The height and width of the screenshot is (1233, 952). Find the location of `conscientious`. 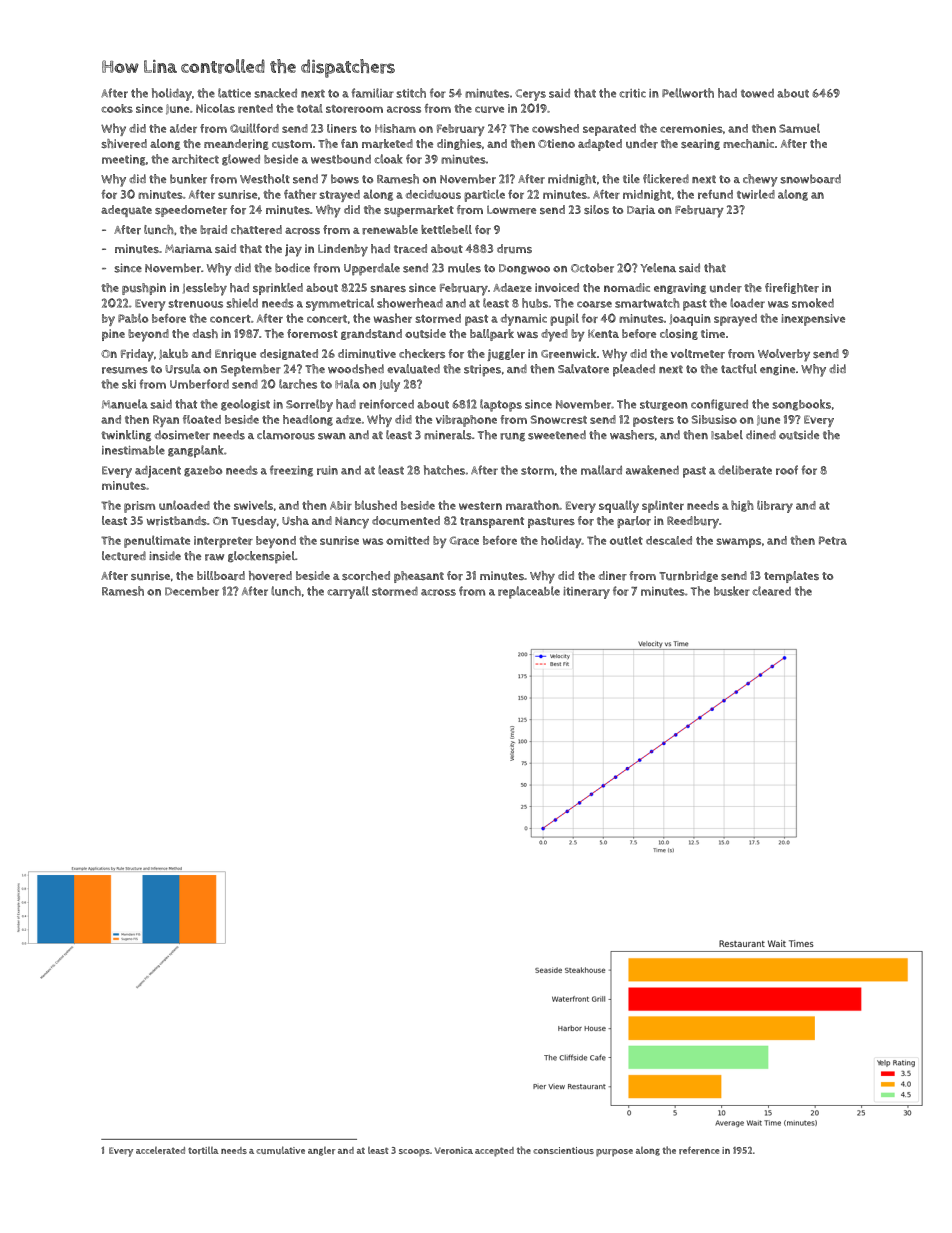

conscientious is located at coordinates (563, 1150).
